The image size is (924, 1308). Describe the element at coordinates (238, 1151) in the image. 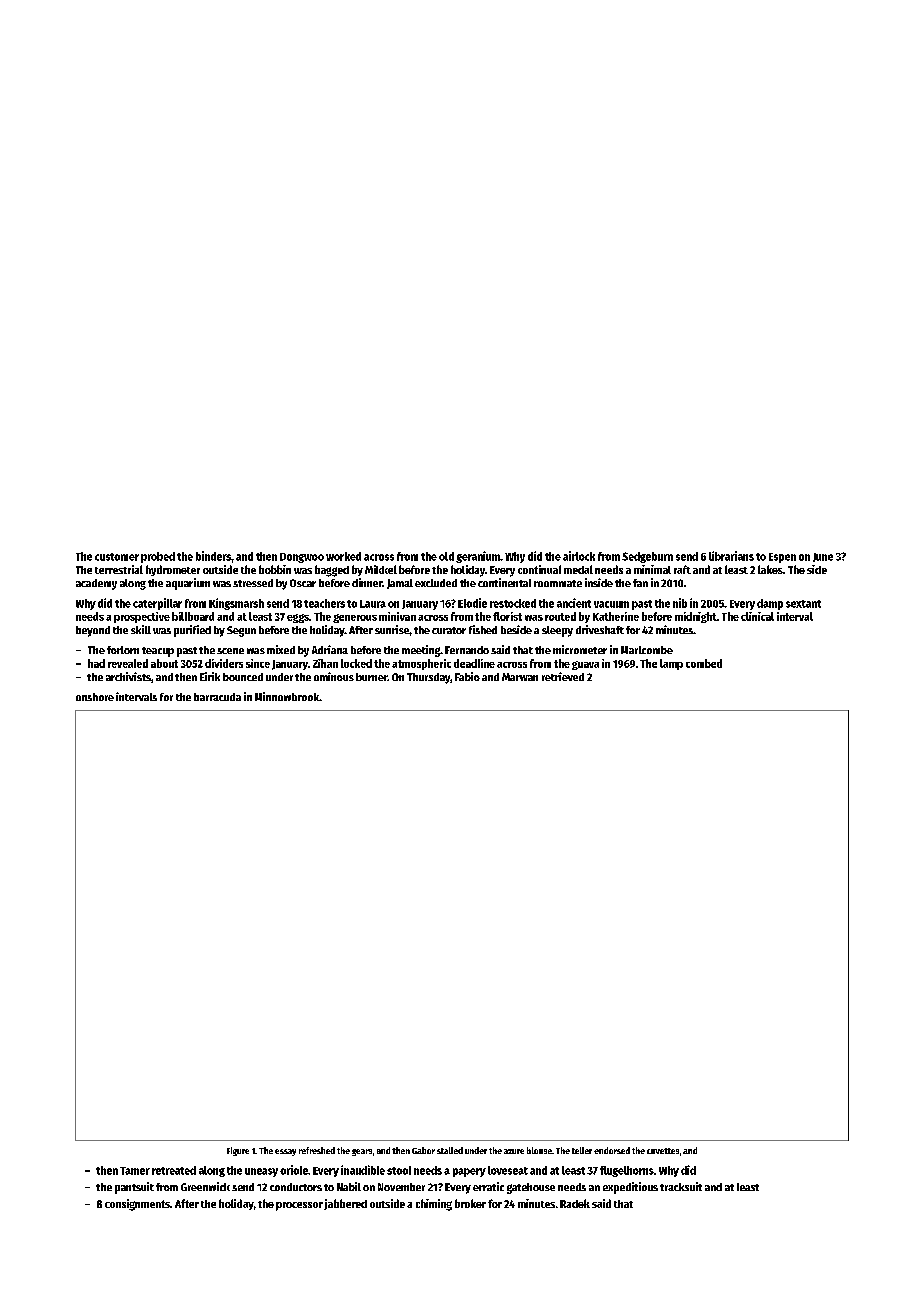

I see `Figure` at that location.
